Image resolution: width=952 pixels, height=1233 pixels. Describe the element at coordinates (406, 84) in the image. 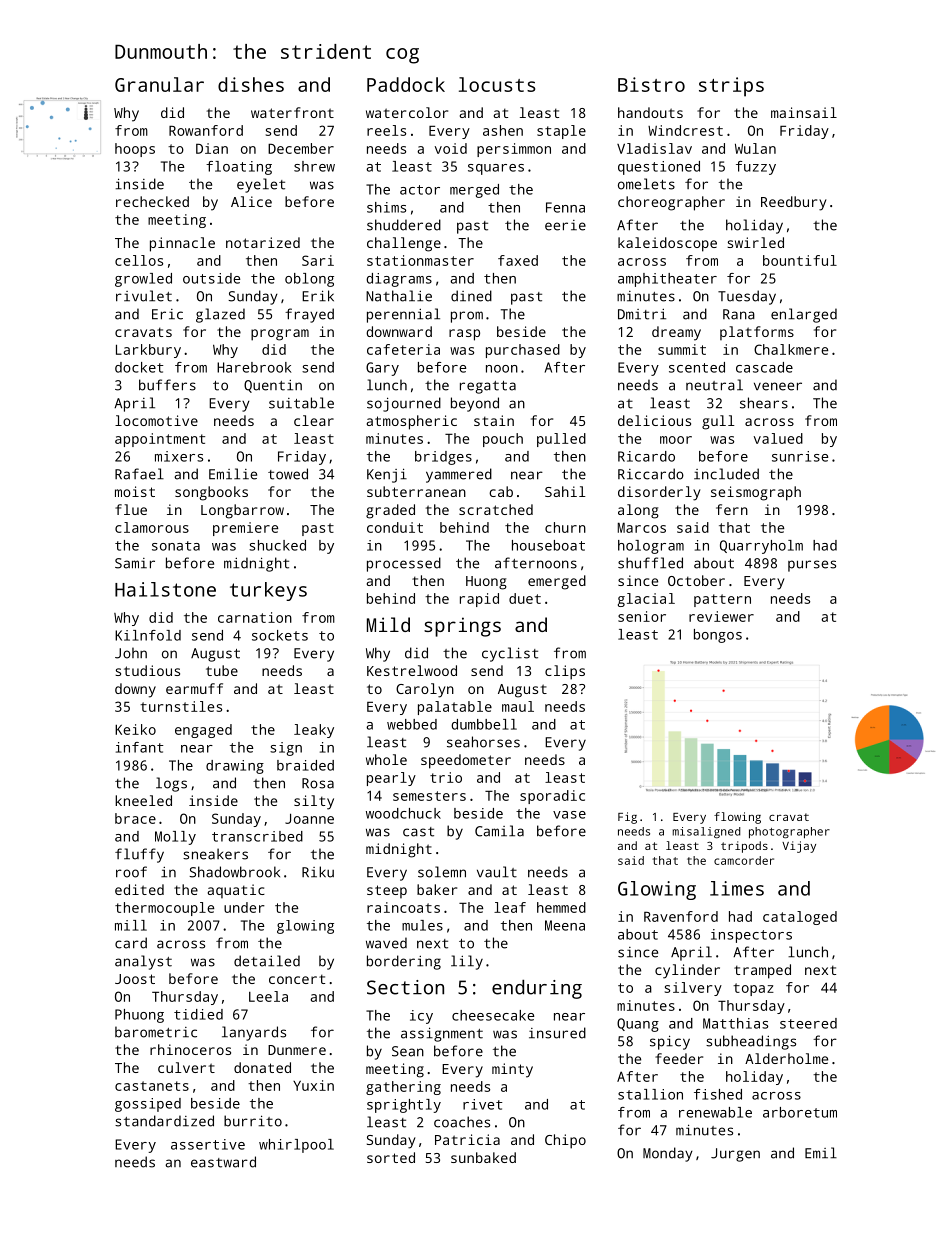

I see `Paddock` at that location.
